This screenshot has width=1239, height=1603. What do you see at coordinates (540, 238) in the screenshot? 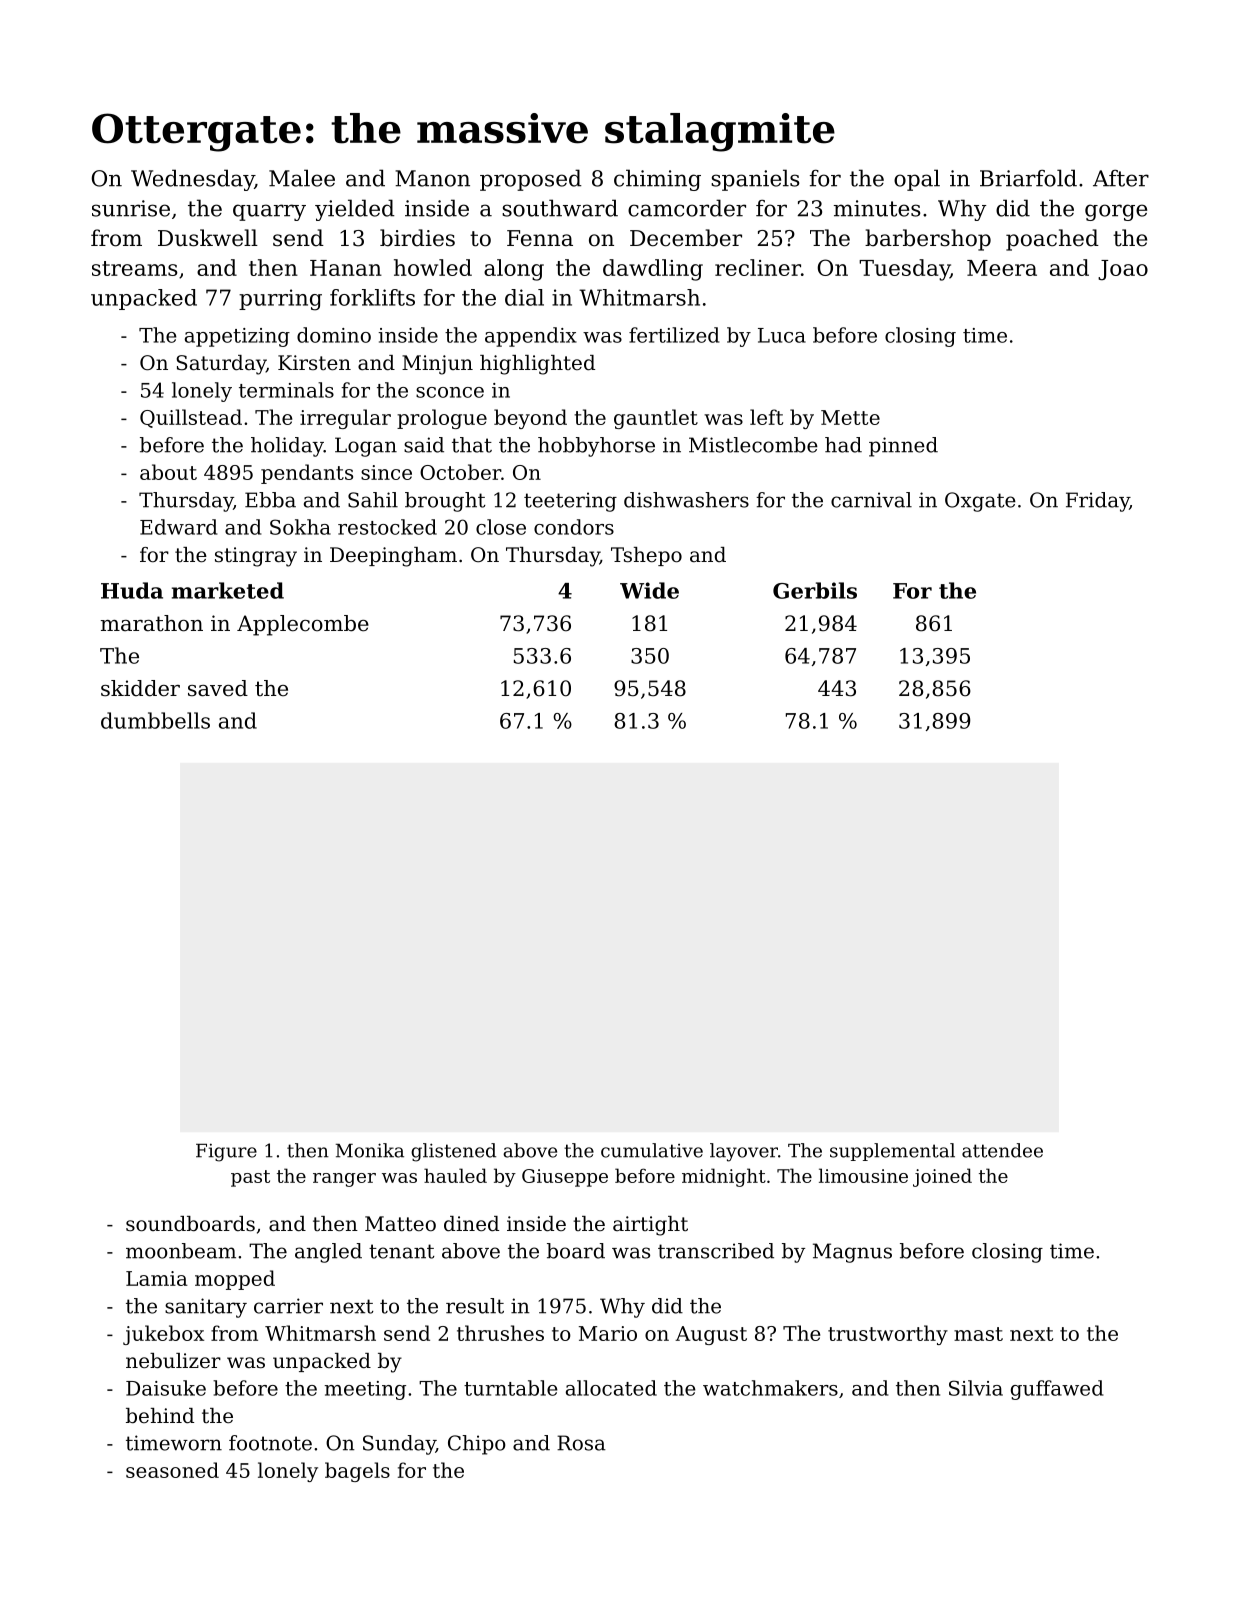
I see `Fenna` at bounding box center [540, 238].
